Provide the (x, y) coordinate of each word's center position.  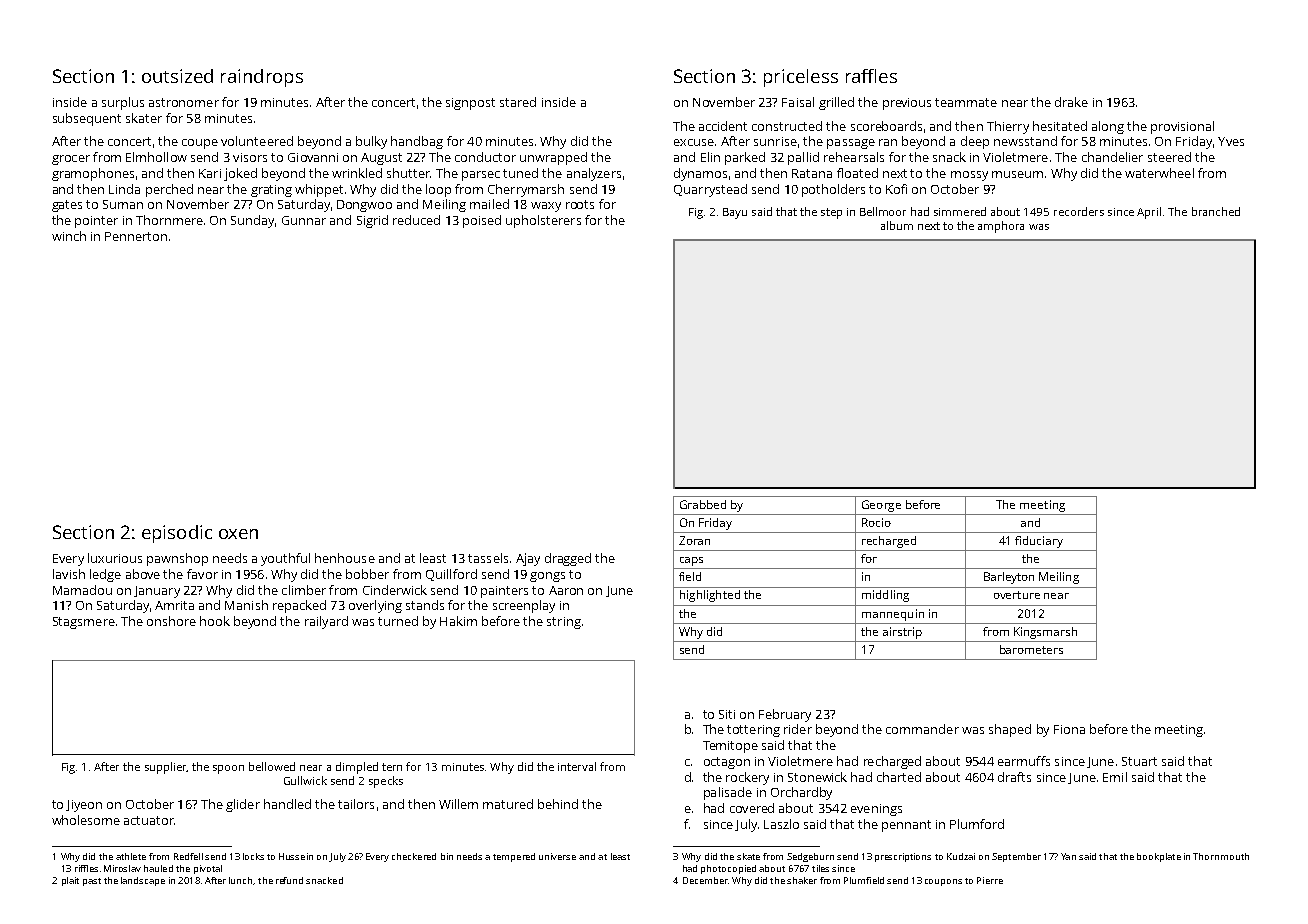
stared (518, 102)
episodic (177, 534)
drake (1071, 102)
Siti (727, 714)
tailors (356, 804)
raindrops (262, 78)
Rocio (876, 522)
